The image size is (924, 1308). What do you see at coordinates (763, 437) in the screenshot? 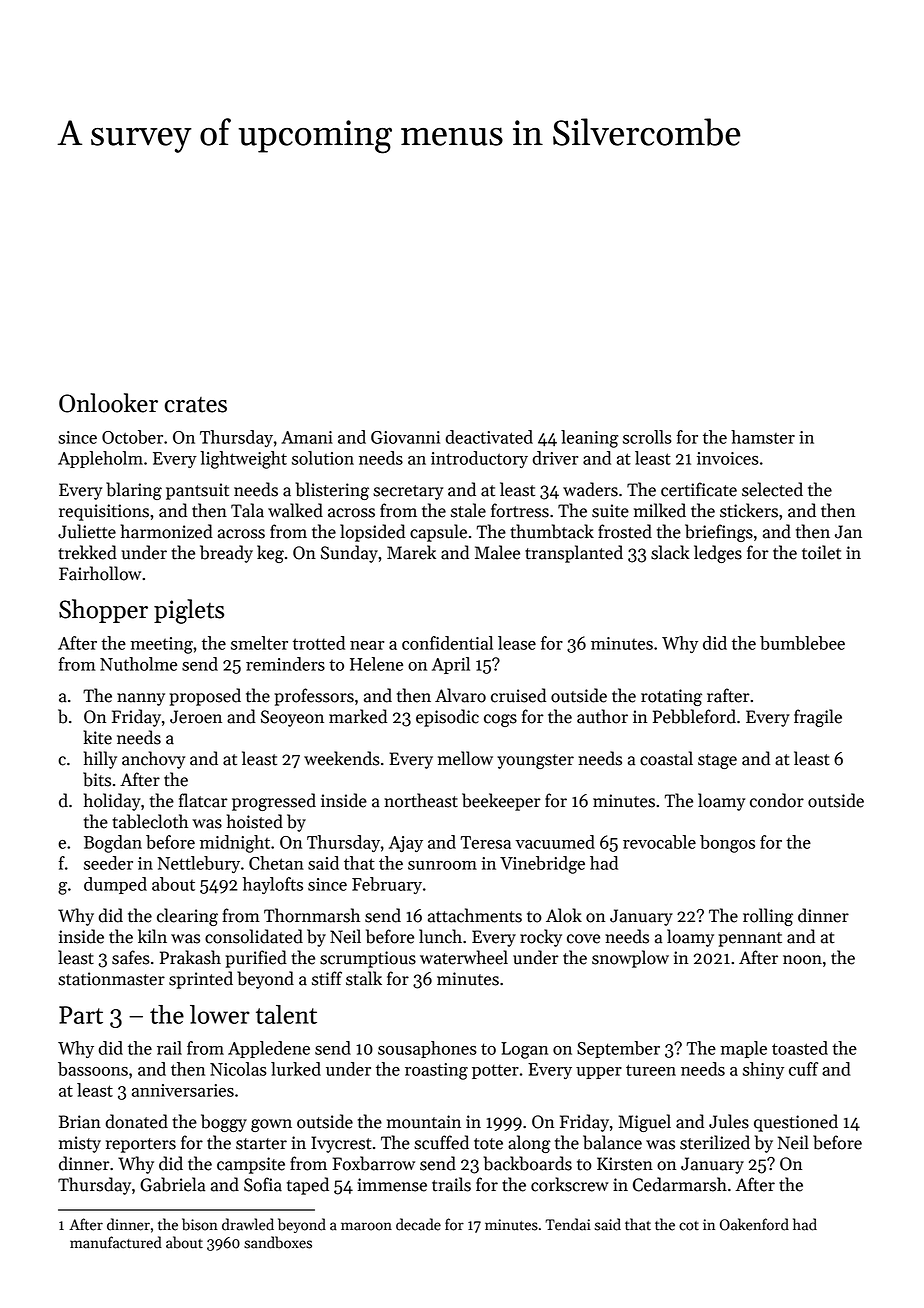
I see `hamster` at bounding box center [763, 437].
